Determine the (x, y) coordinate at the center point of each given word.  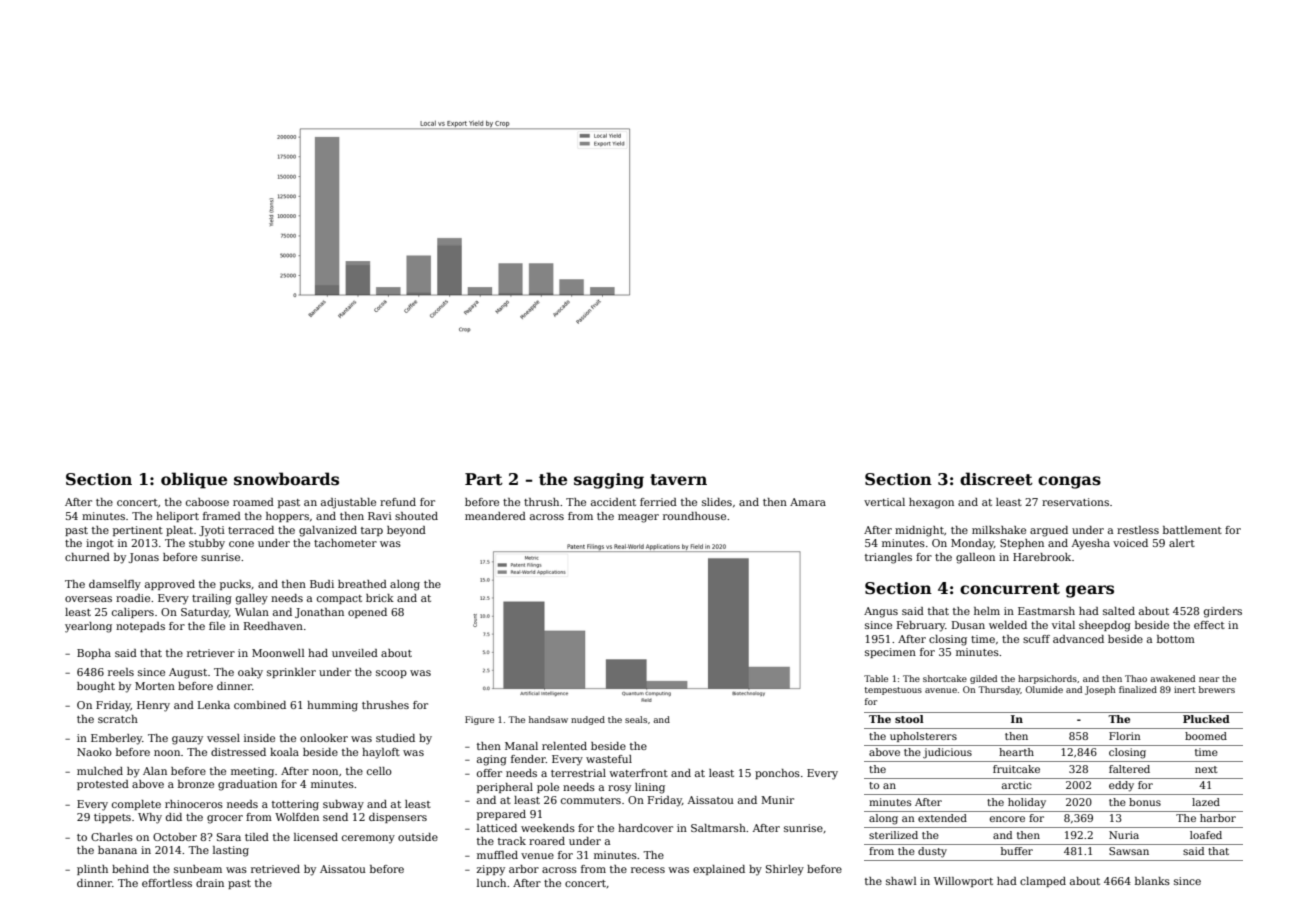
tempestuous (893, 691)
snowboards (286, 479)
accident (613, 502)
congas (1069, 482)
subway (343, 805)
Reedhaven (273, 626)
